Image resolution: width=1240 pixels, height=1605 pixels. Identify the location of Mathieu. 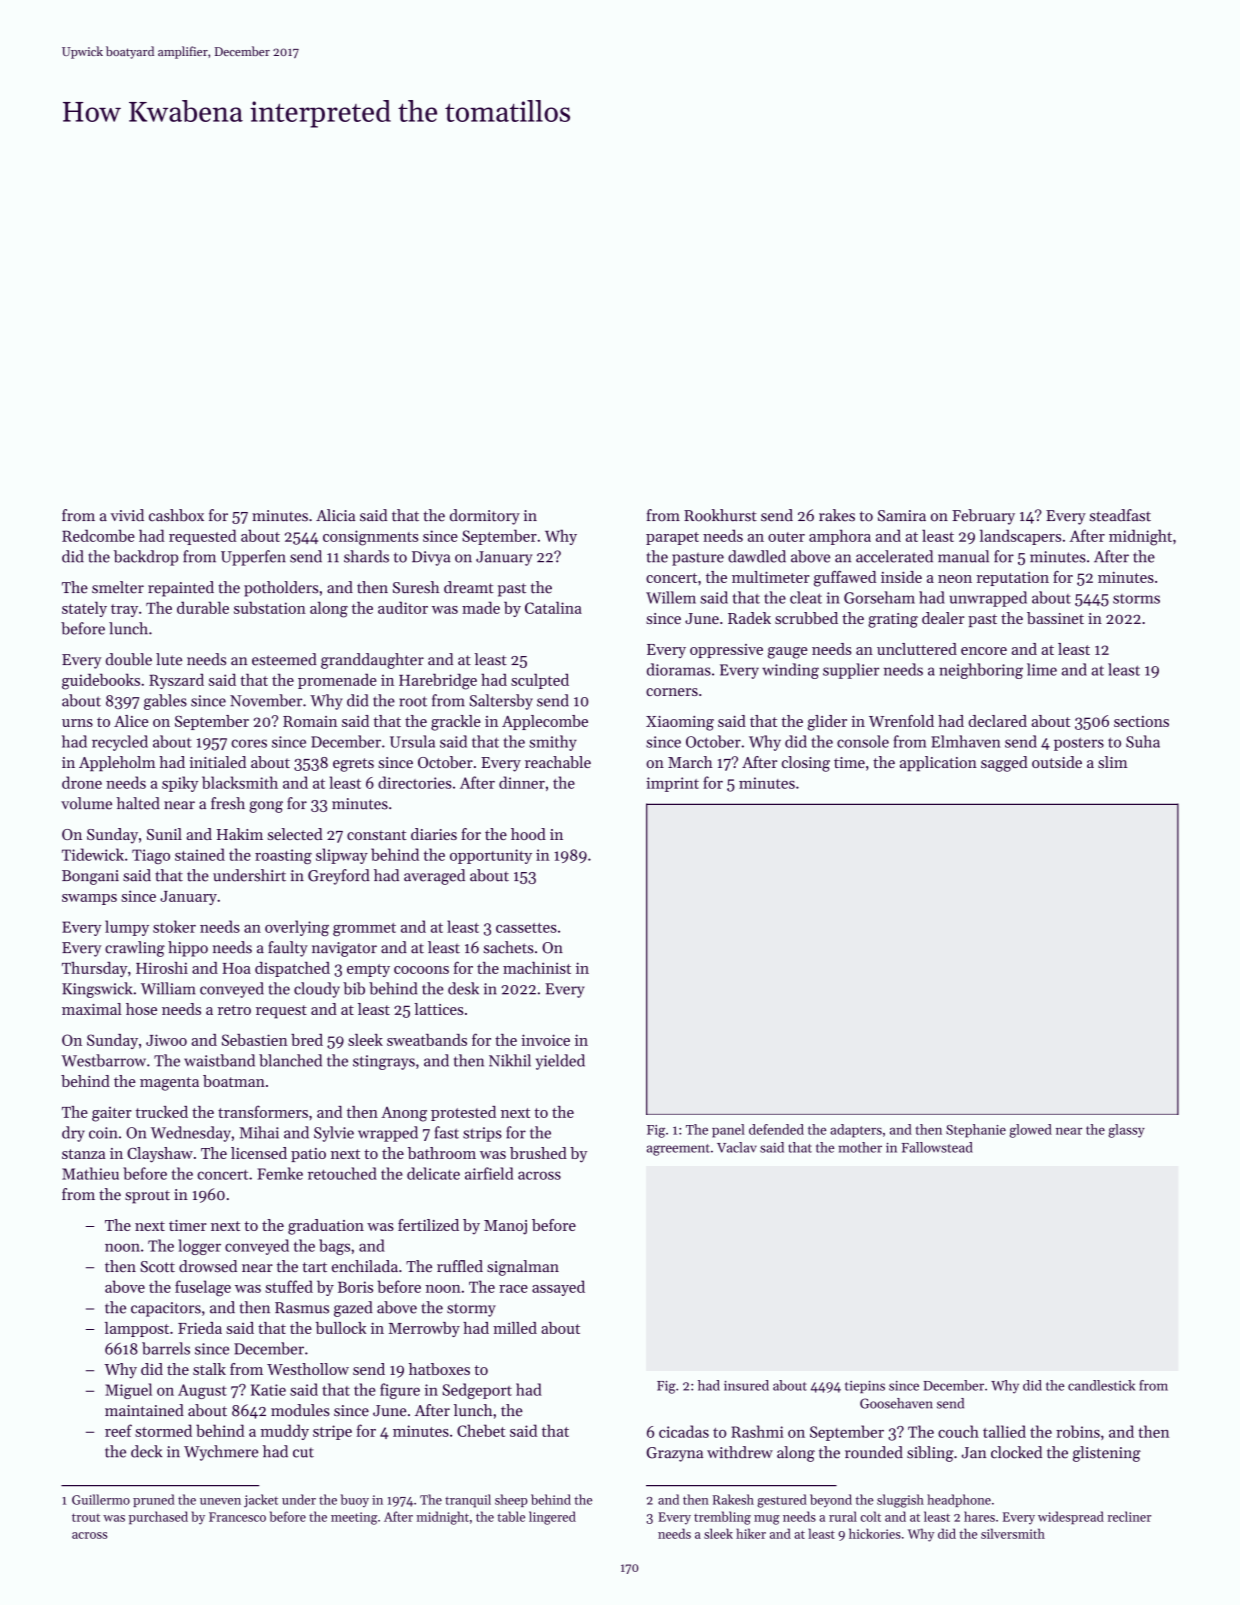
(90, 1173).
